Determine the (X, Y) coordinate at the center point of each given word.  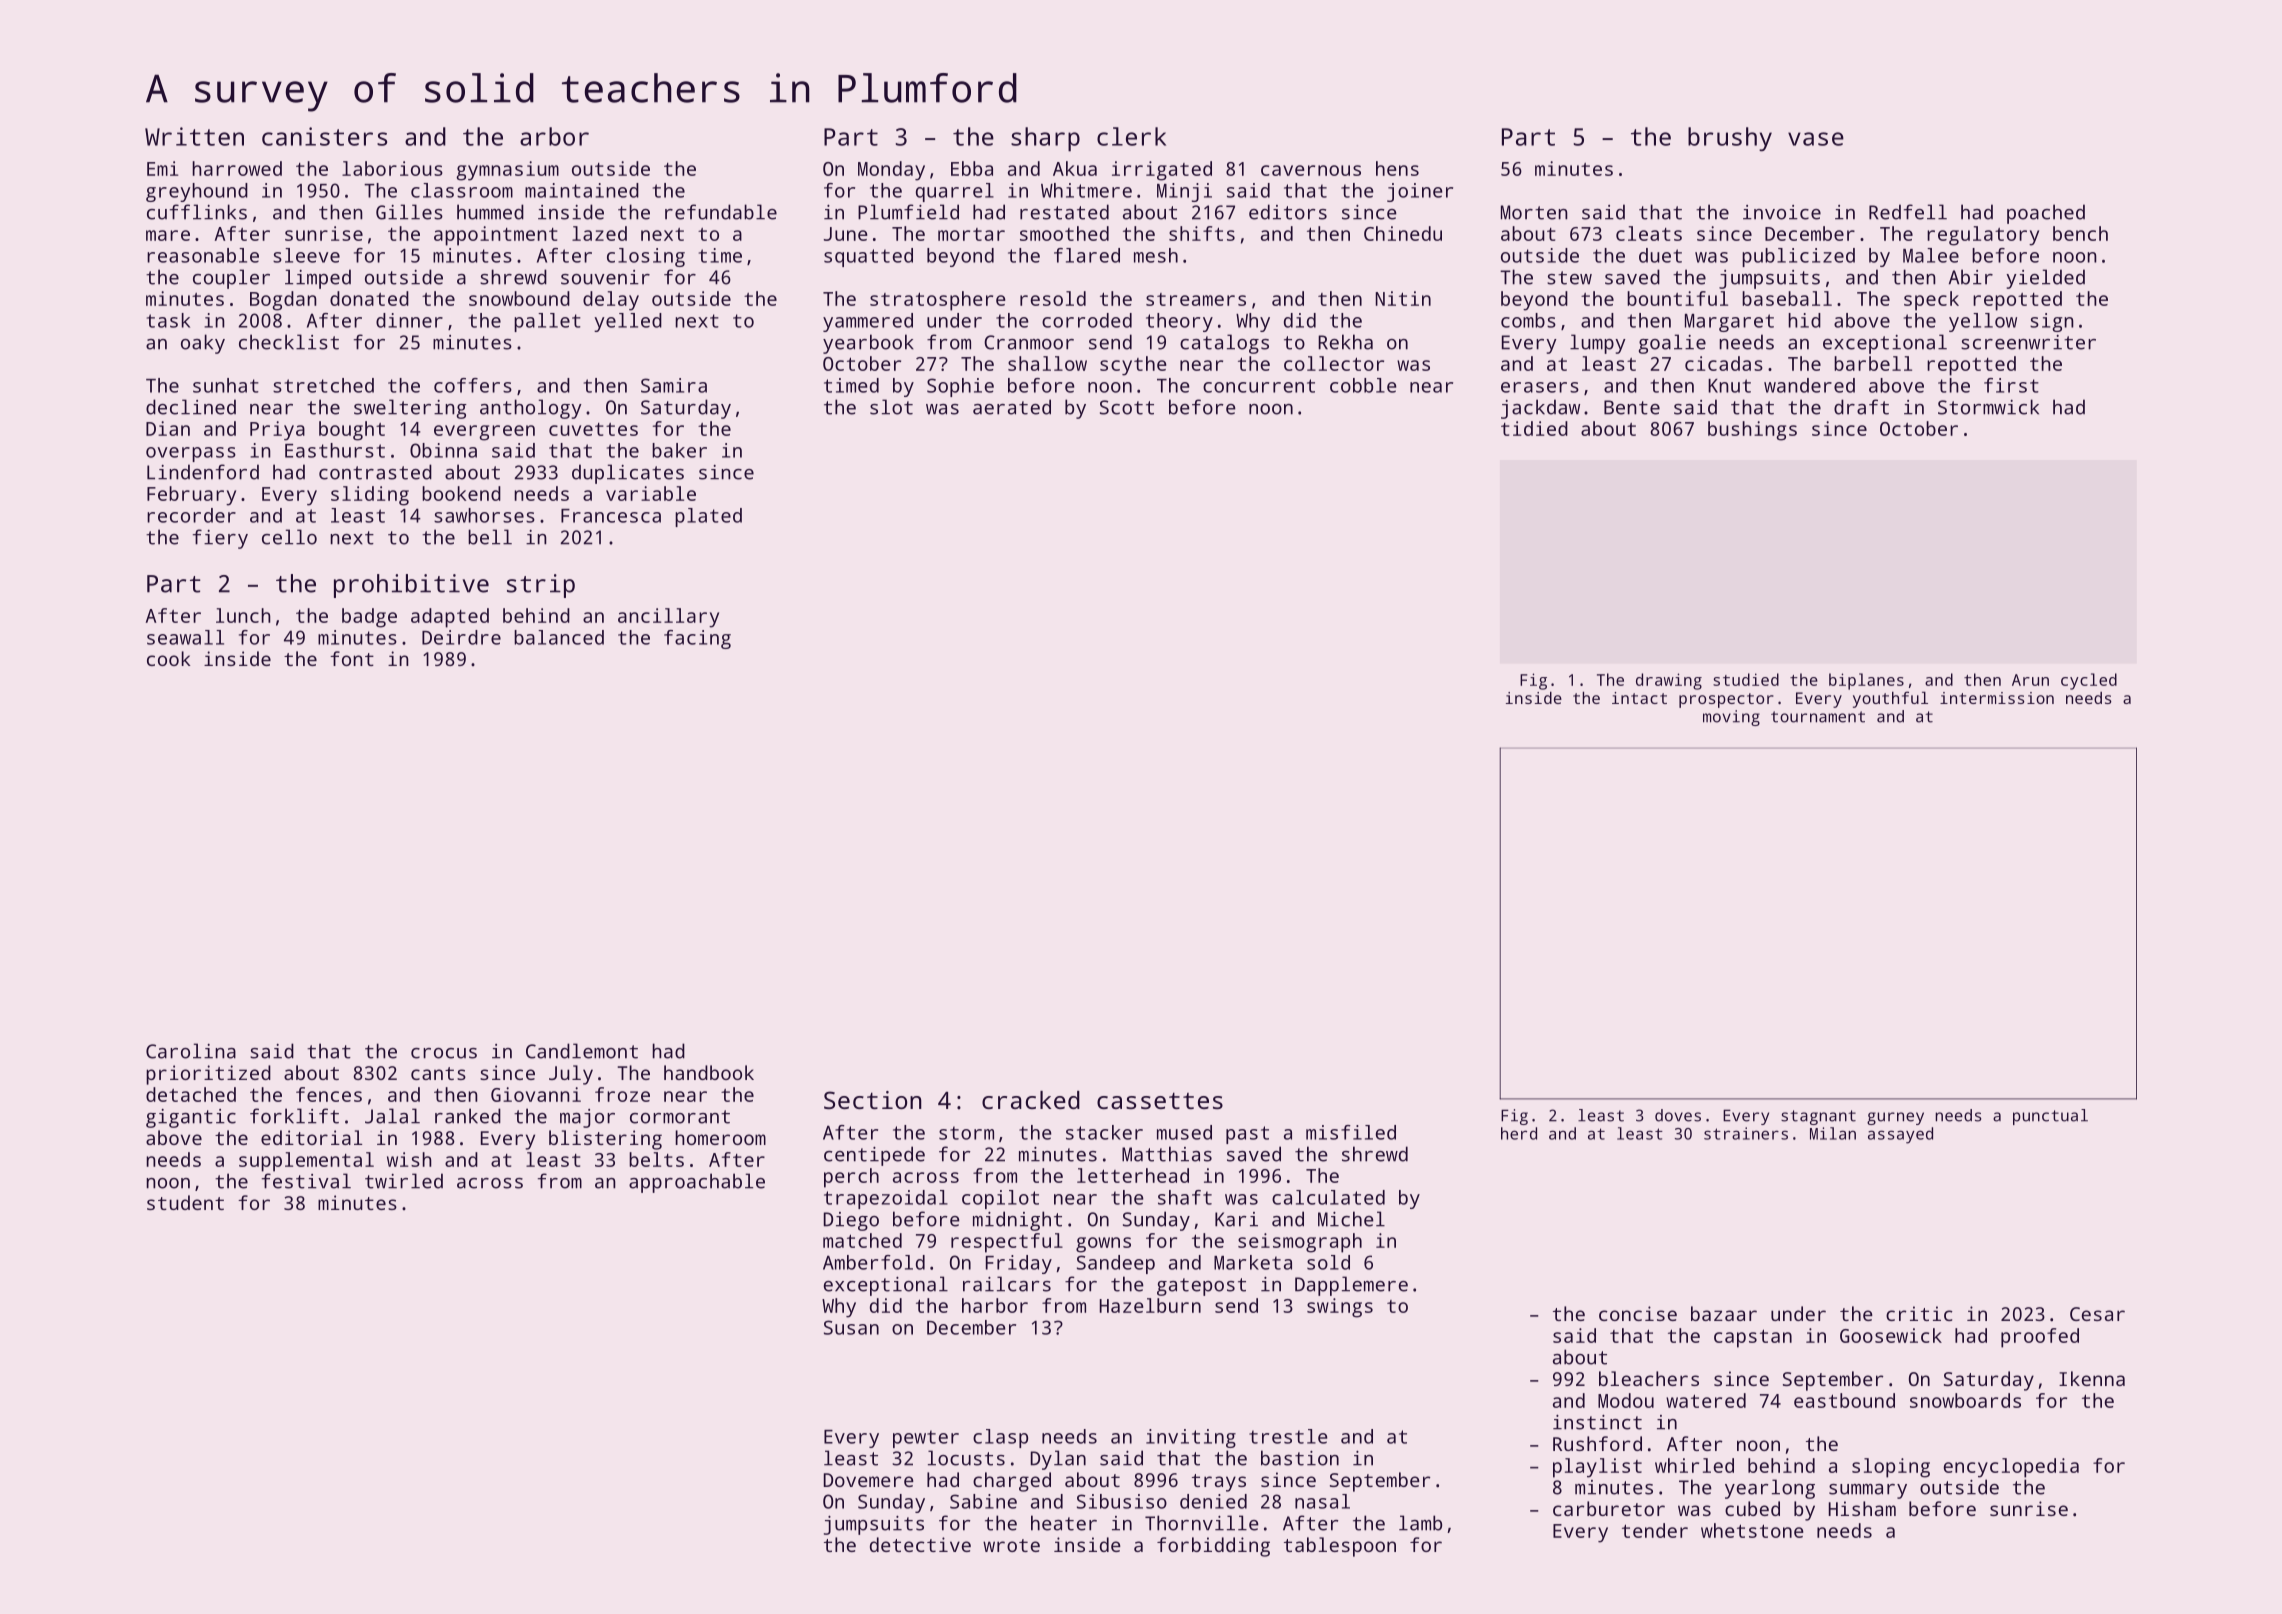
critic (1919, 1313)
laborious (392, 168)
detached (191, 1094)
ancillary (668, 618)
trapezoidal (886, 1199)
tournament (1818, 717)
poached (2046, 214)
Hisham (1862, 1508)
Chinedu (1403, 233)
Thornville (1202, 1523)
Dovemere (869, 1480)
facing (697, 639)
